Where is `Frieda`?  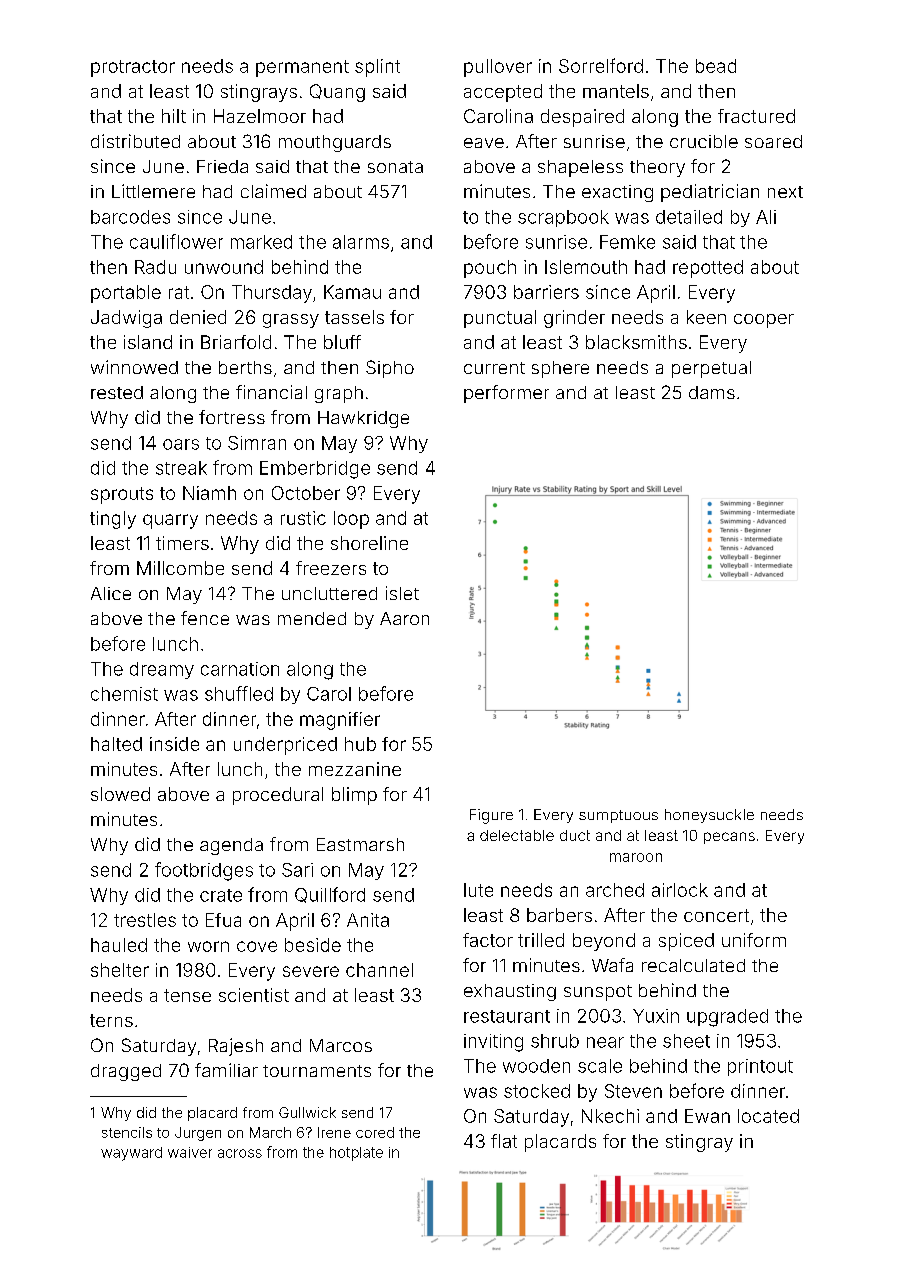
Frieda is located at coordinates (222, 166).
